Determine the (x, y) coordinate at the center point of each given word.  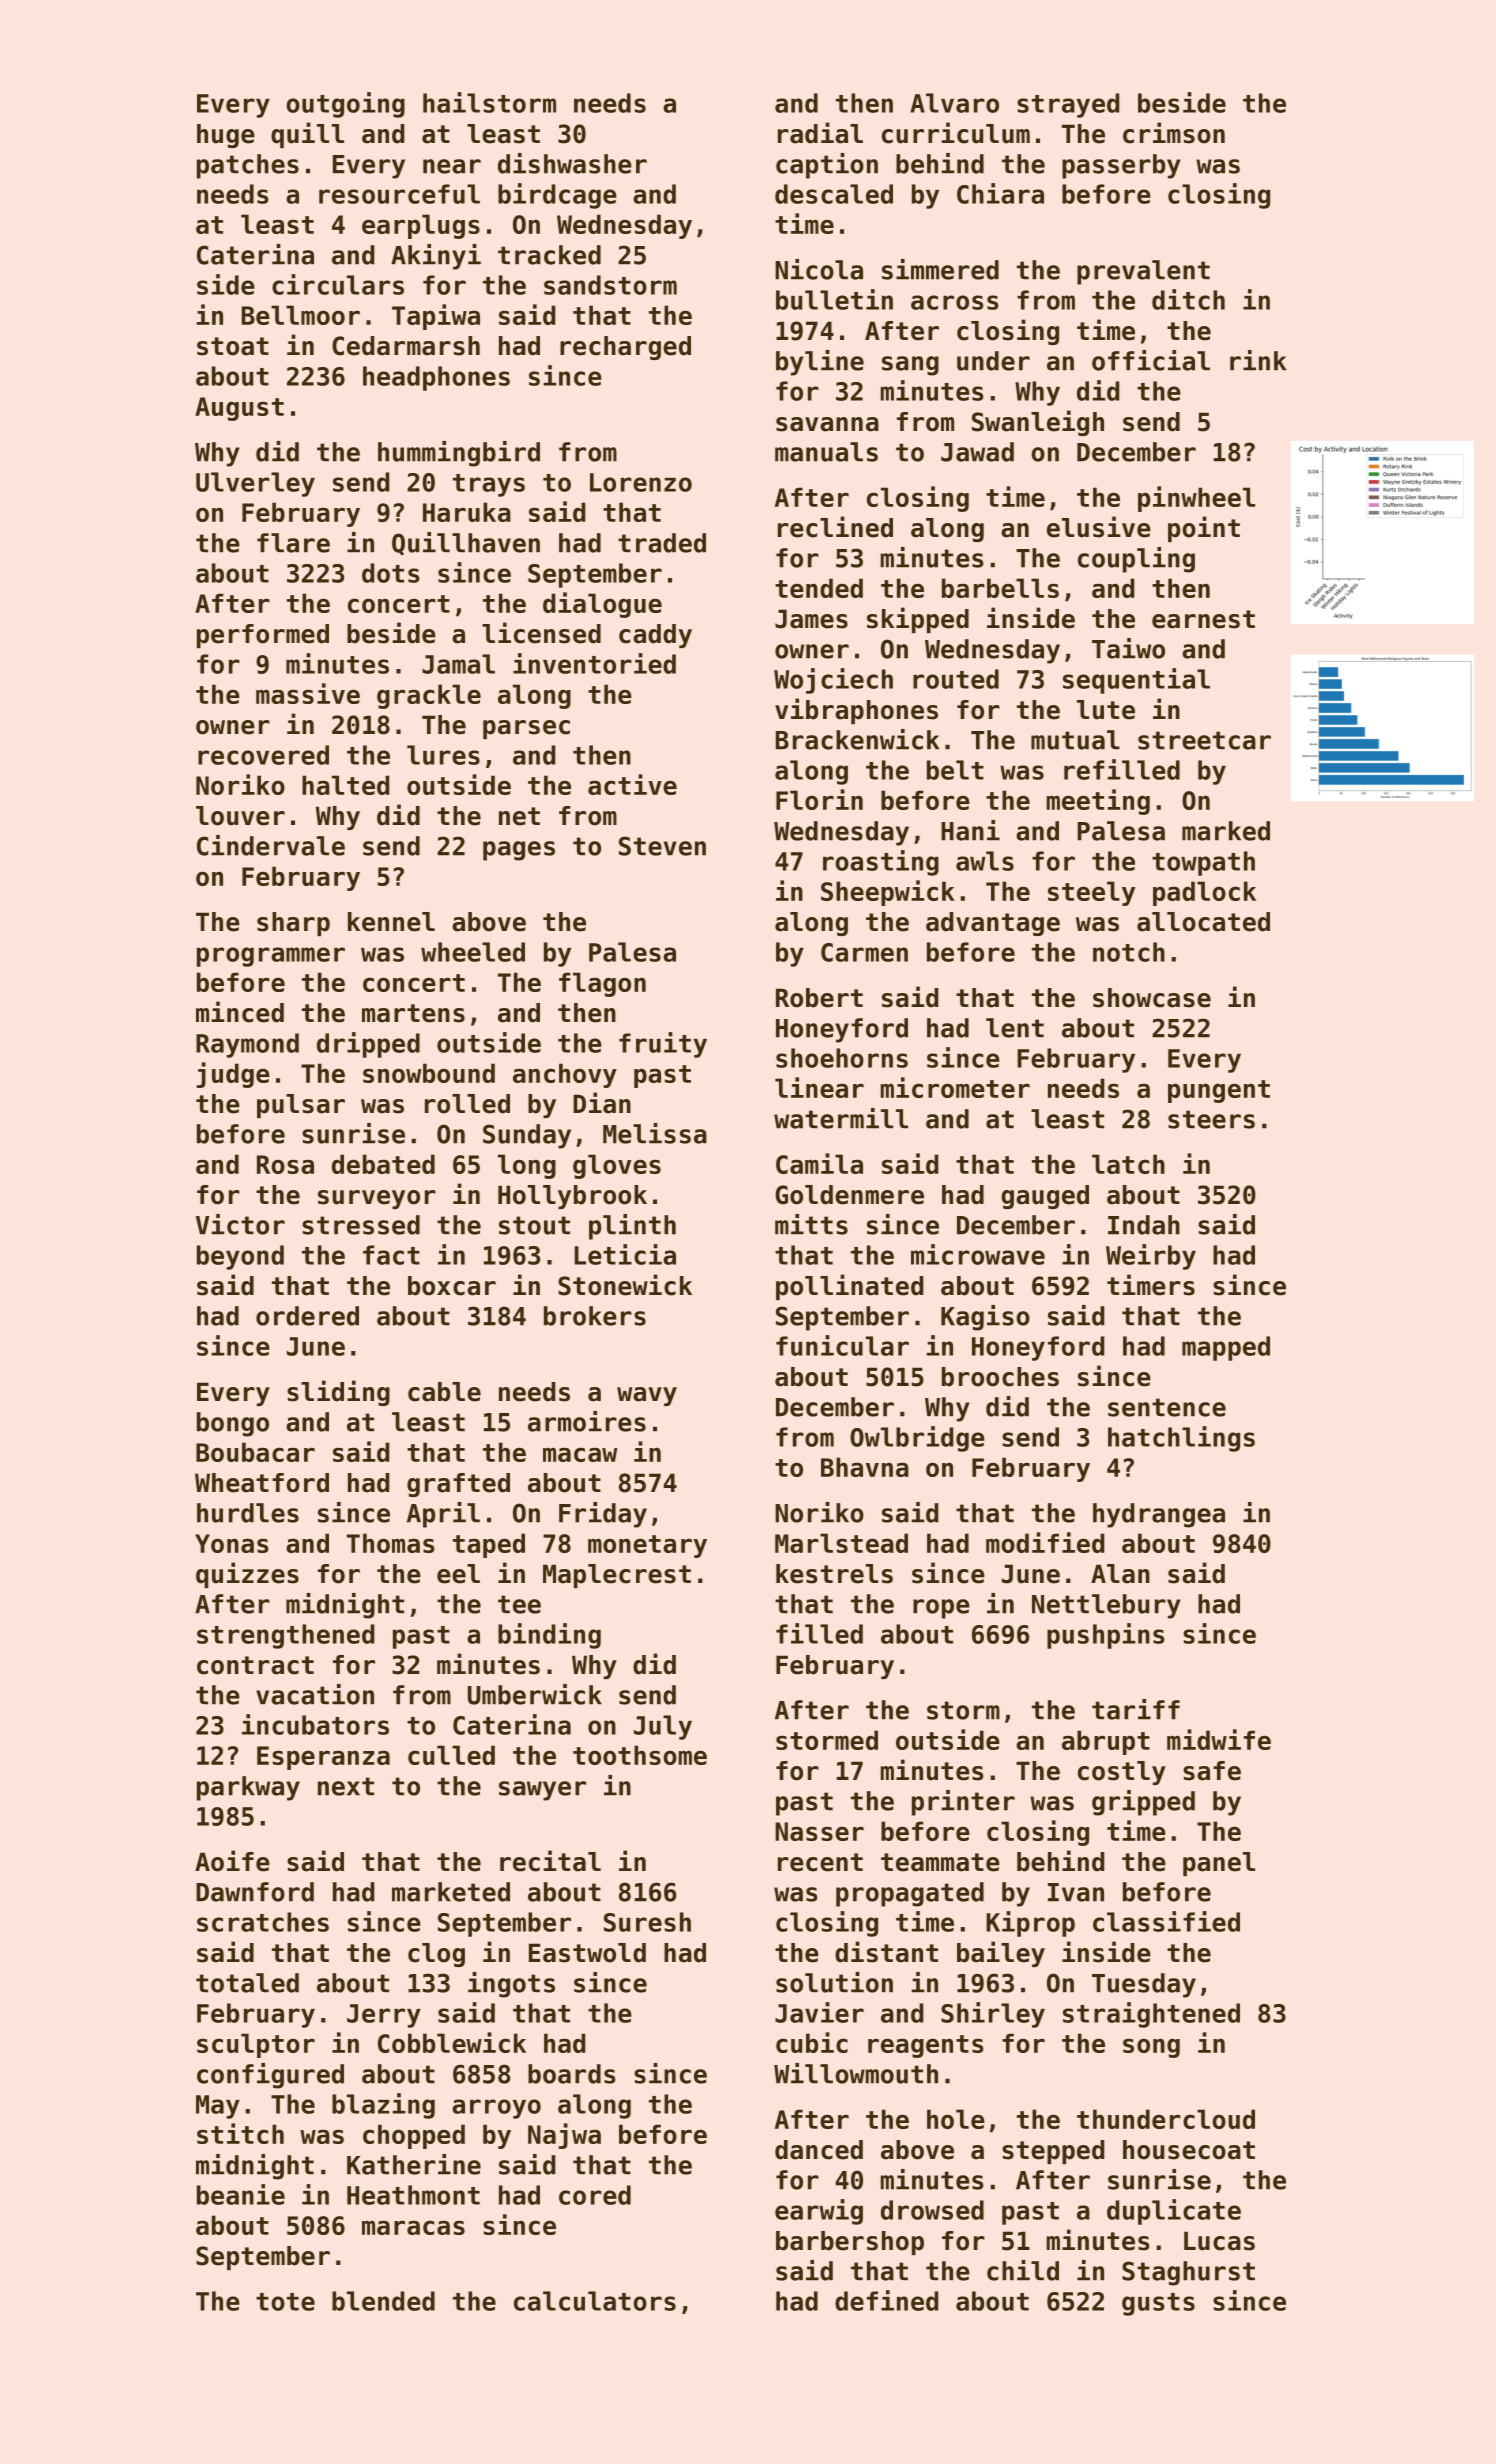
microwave (978, 1254)
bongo (233, 1424)
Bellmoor (301, 315)
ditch (1188, 299)
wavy (647, 1396)
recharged (625, 348)
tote (285, 2302)
